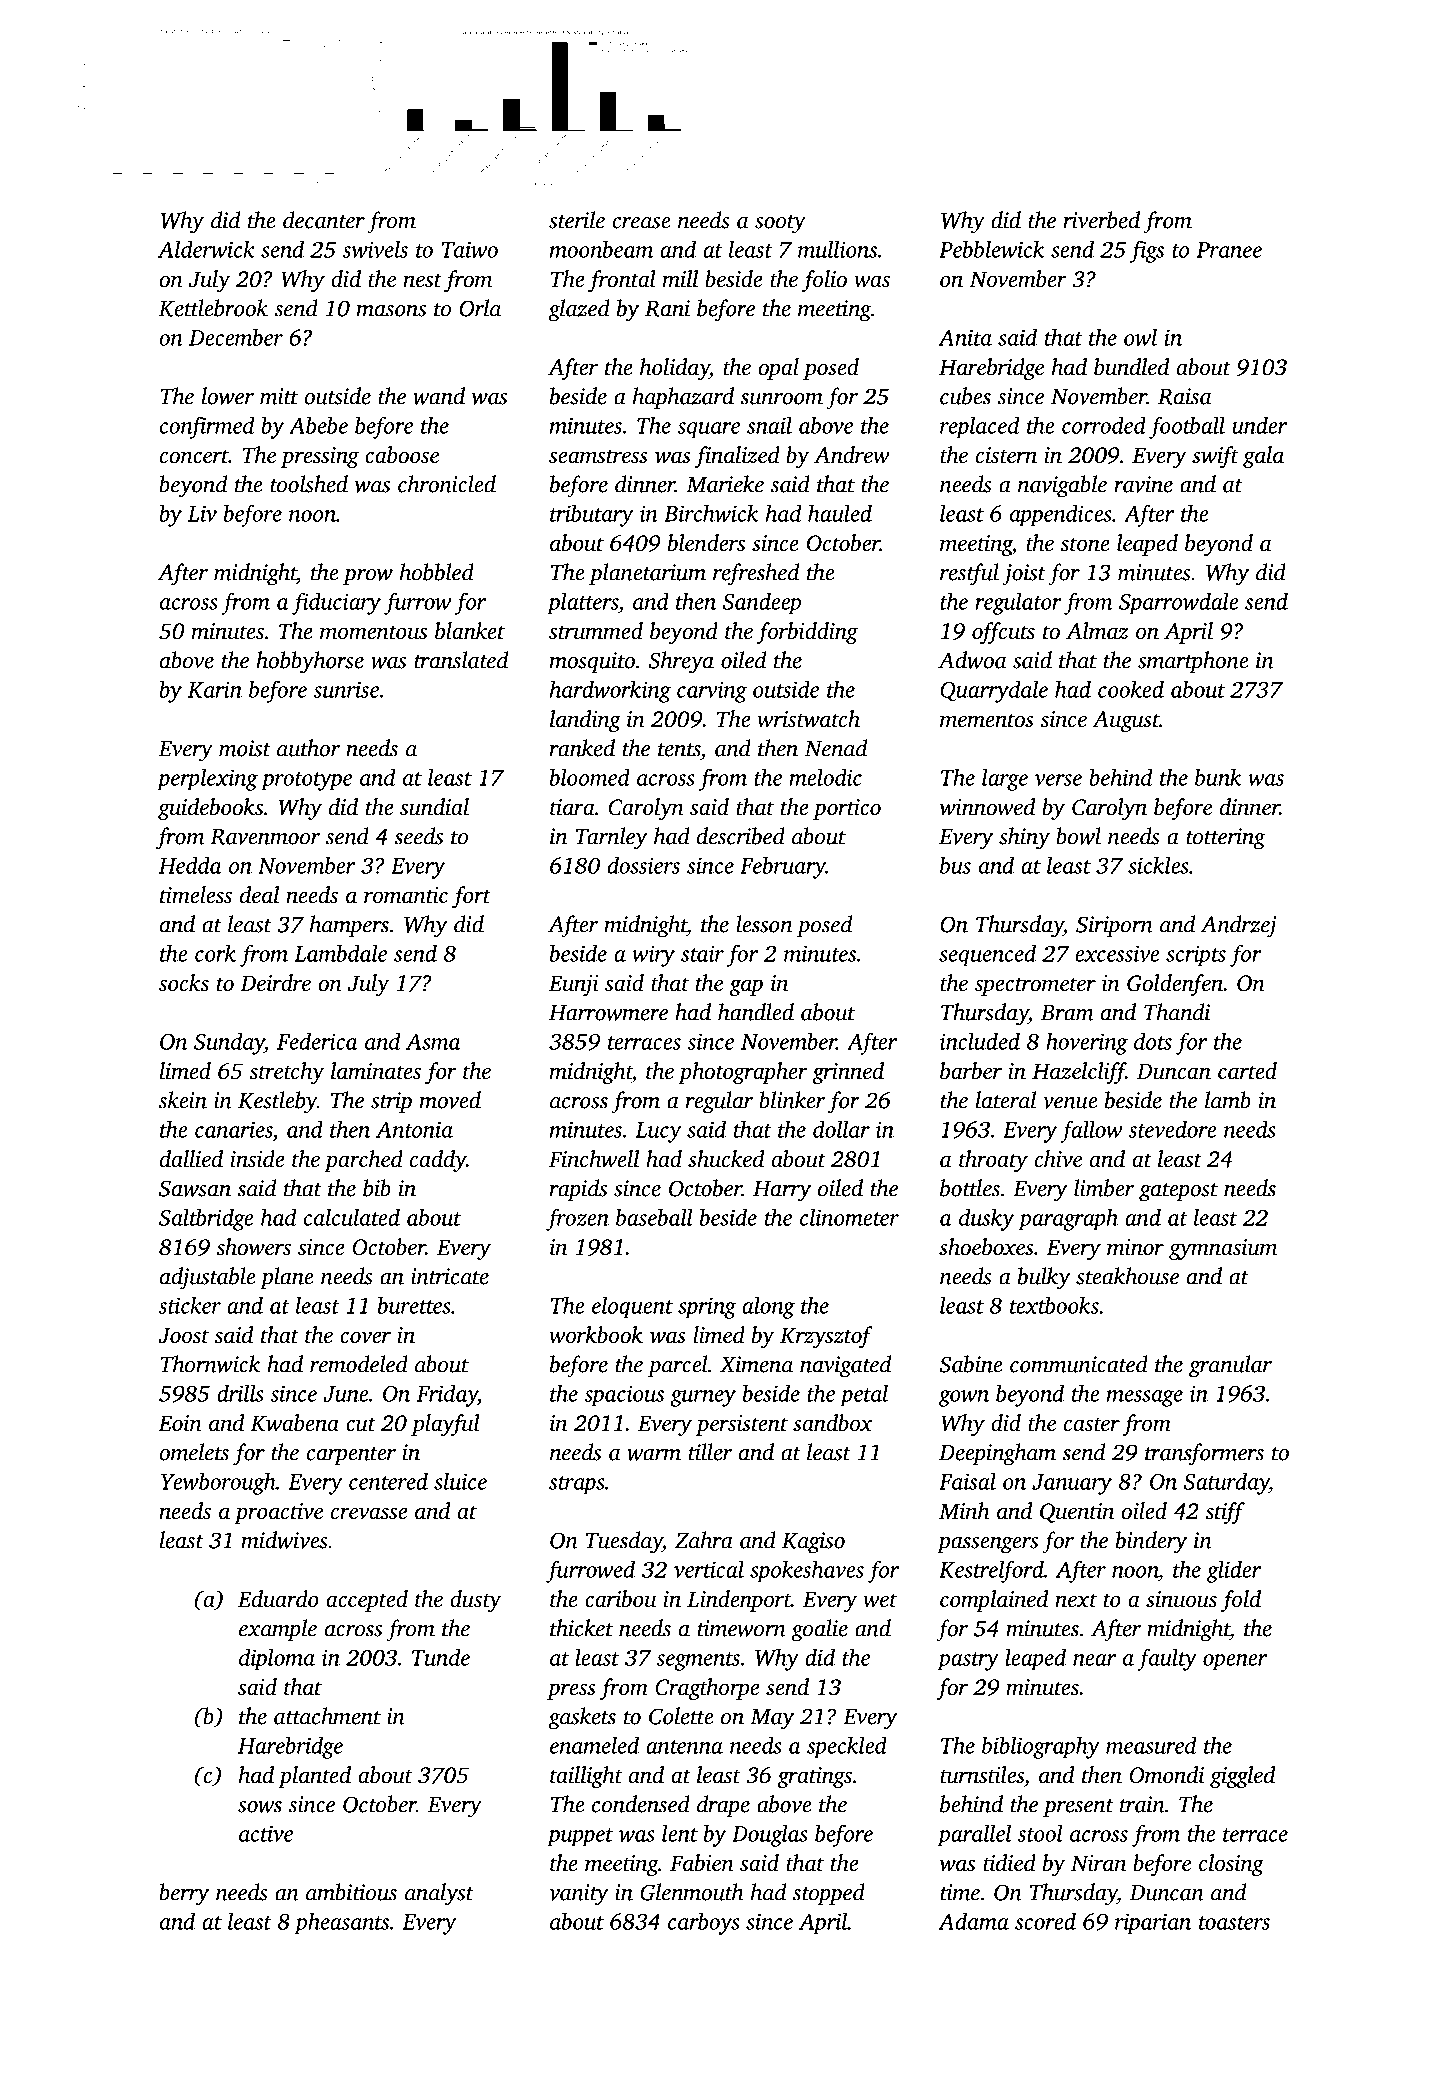 The image size is (1450, 2100). What do you see at coordinates (667, 308) in the screenshot?
I see `Rani` at bounding box center [667, 308].
